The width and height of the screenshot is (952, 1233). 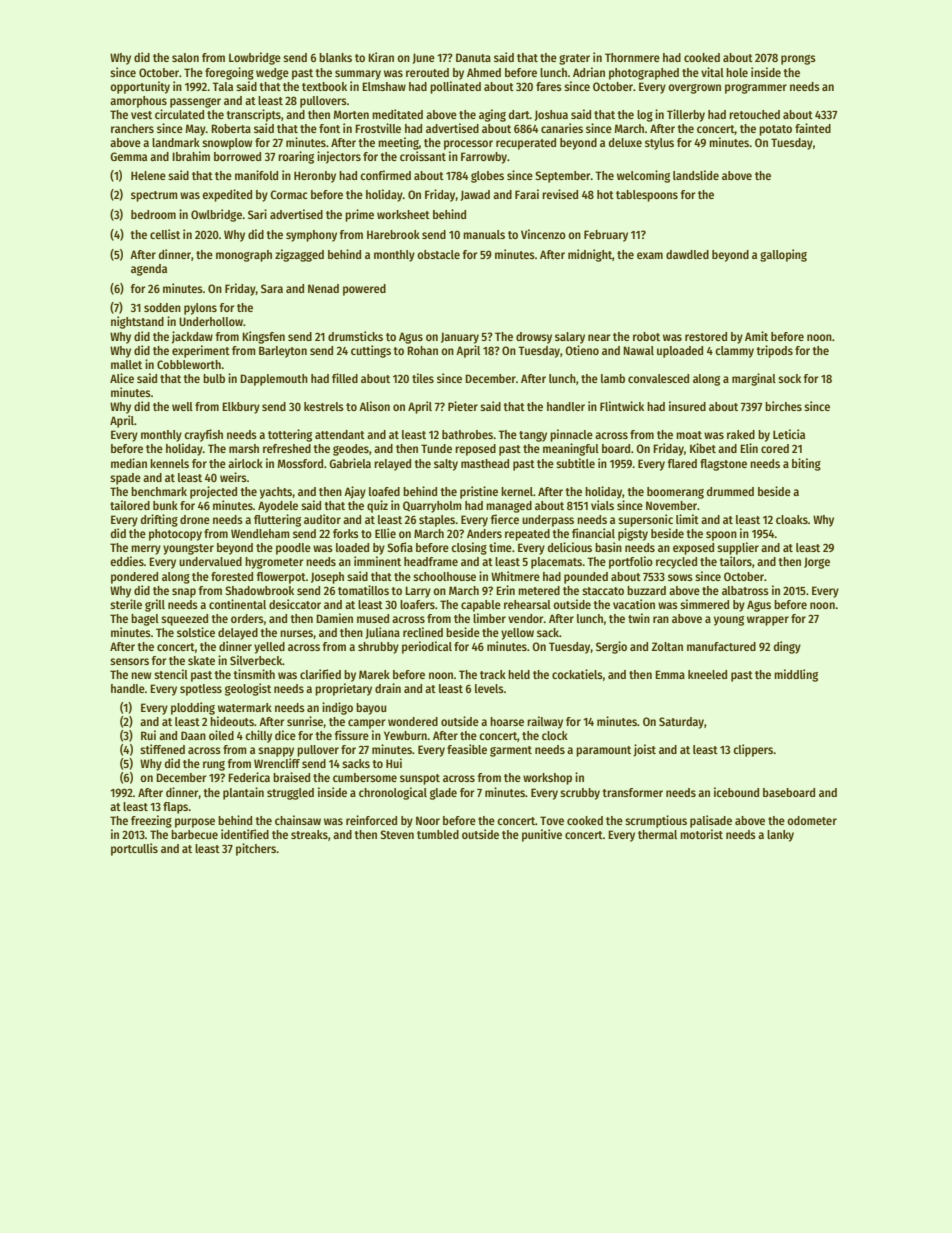 I want to click on Thornmere, so click(x=632, y=57).
